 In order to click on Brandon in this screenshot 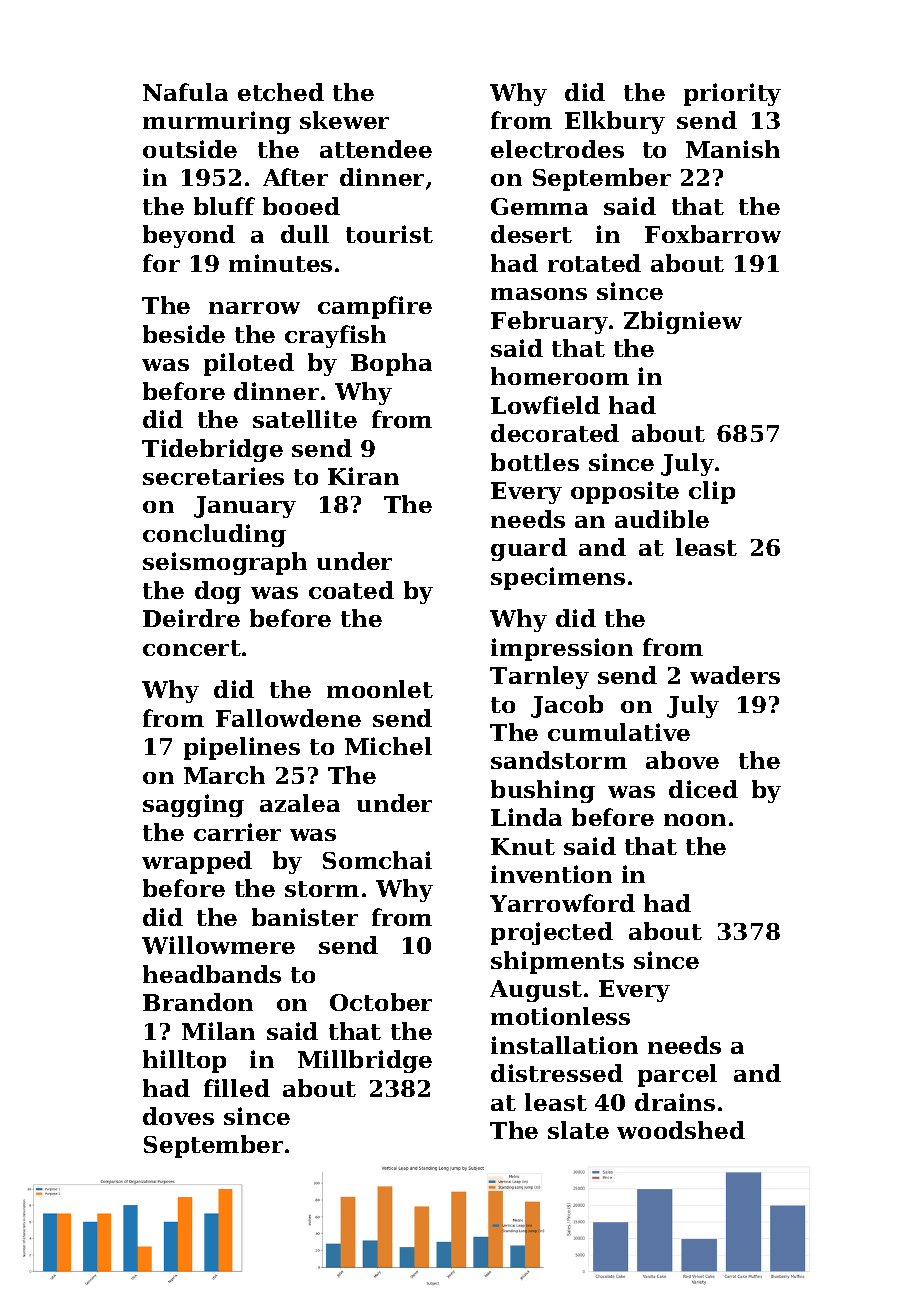, I will do `click(198, 1002)`.
